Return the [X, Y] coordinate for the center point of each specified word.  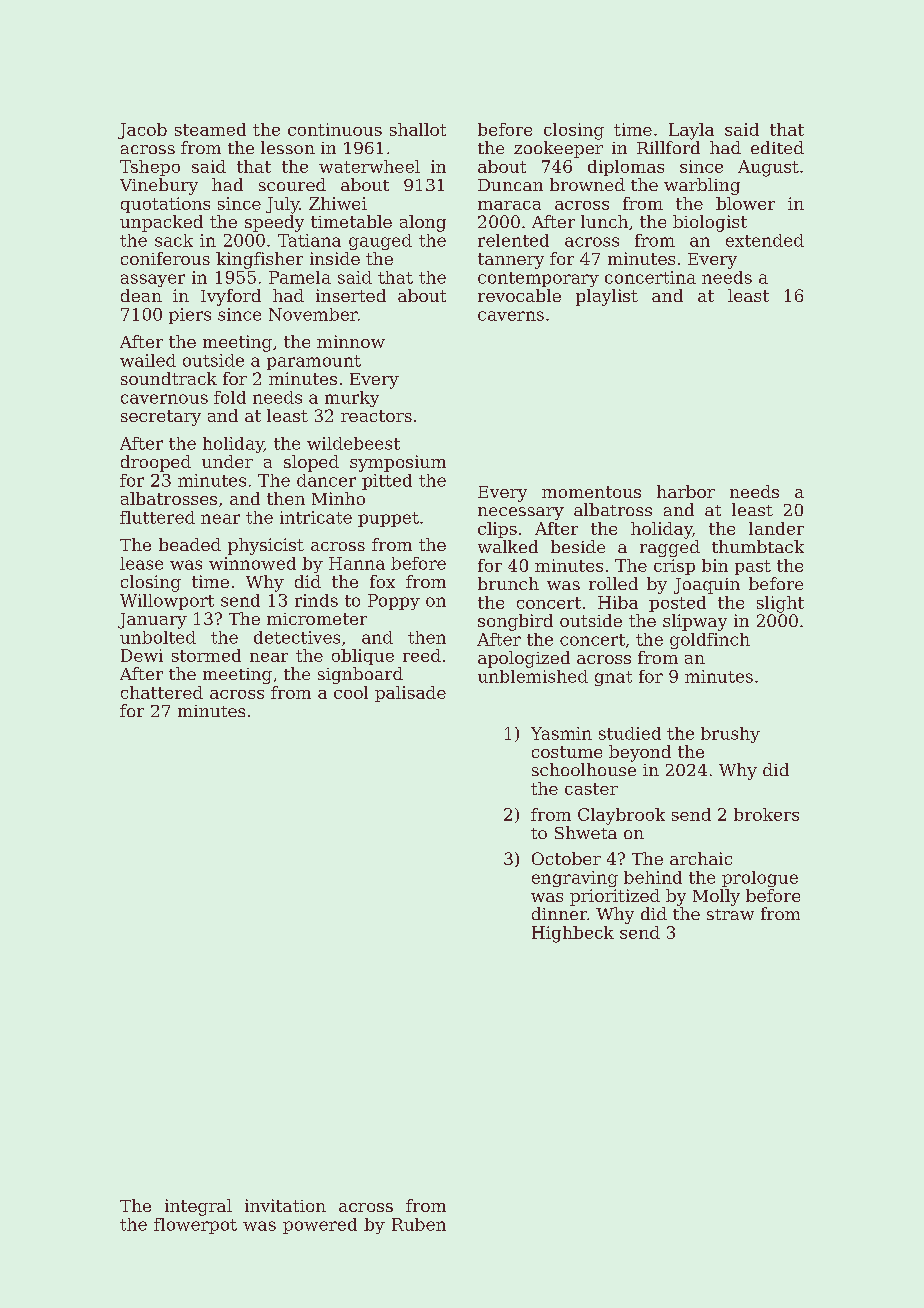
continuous [335, 129]
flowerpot [195, 1226]
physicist [266, 546]
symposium [398, 463]
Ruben [419, 1224]
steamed [210, 129]
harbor [686, 491]
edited [777, 147]
